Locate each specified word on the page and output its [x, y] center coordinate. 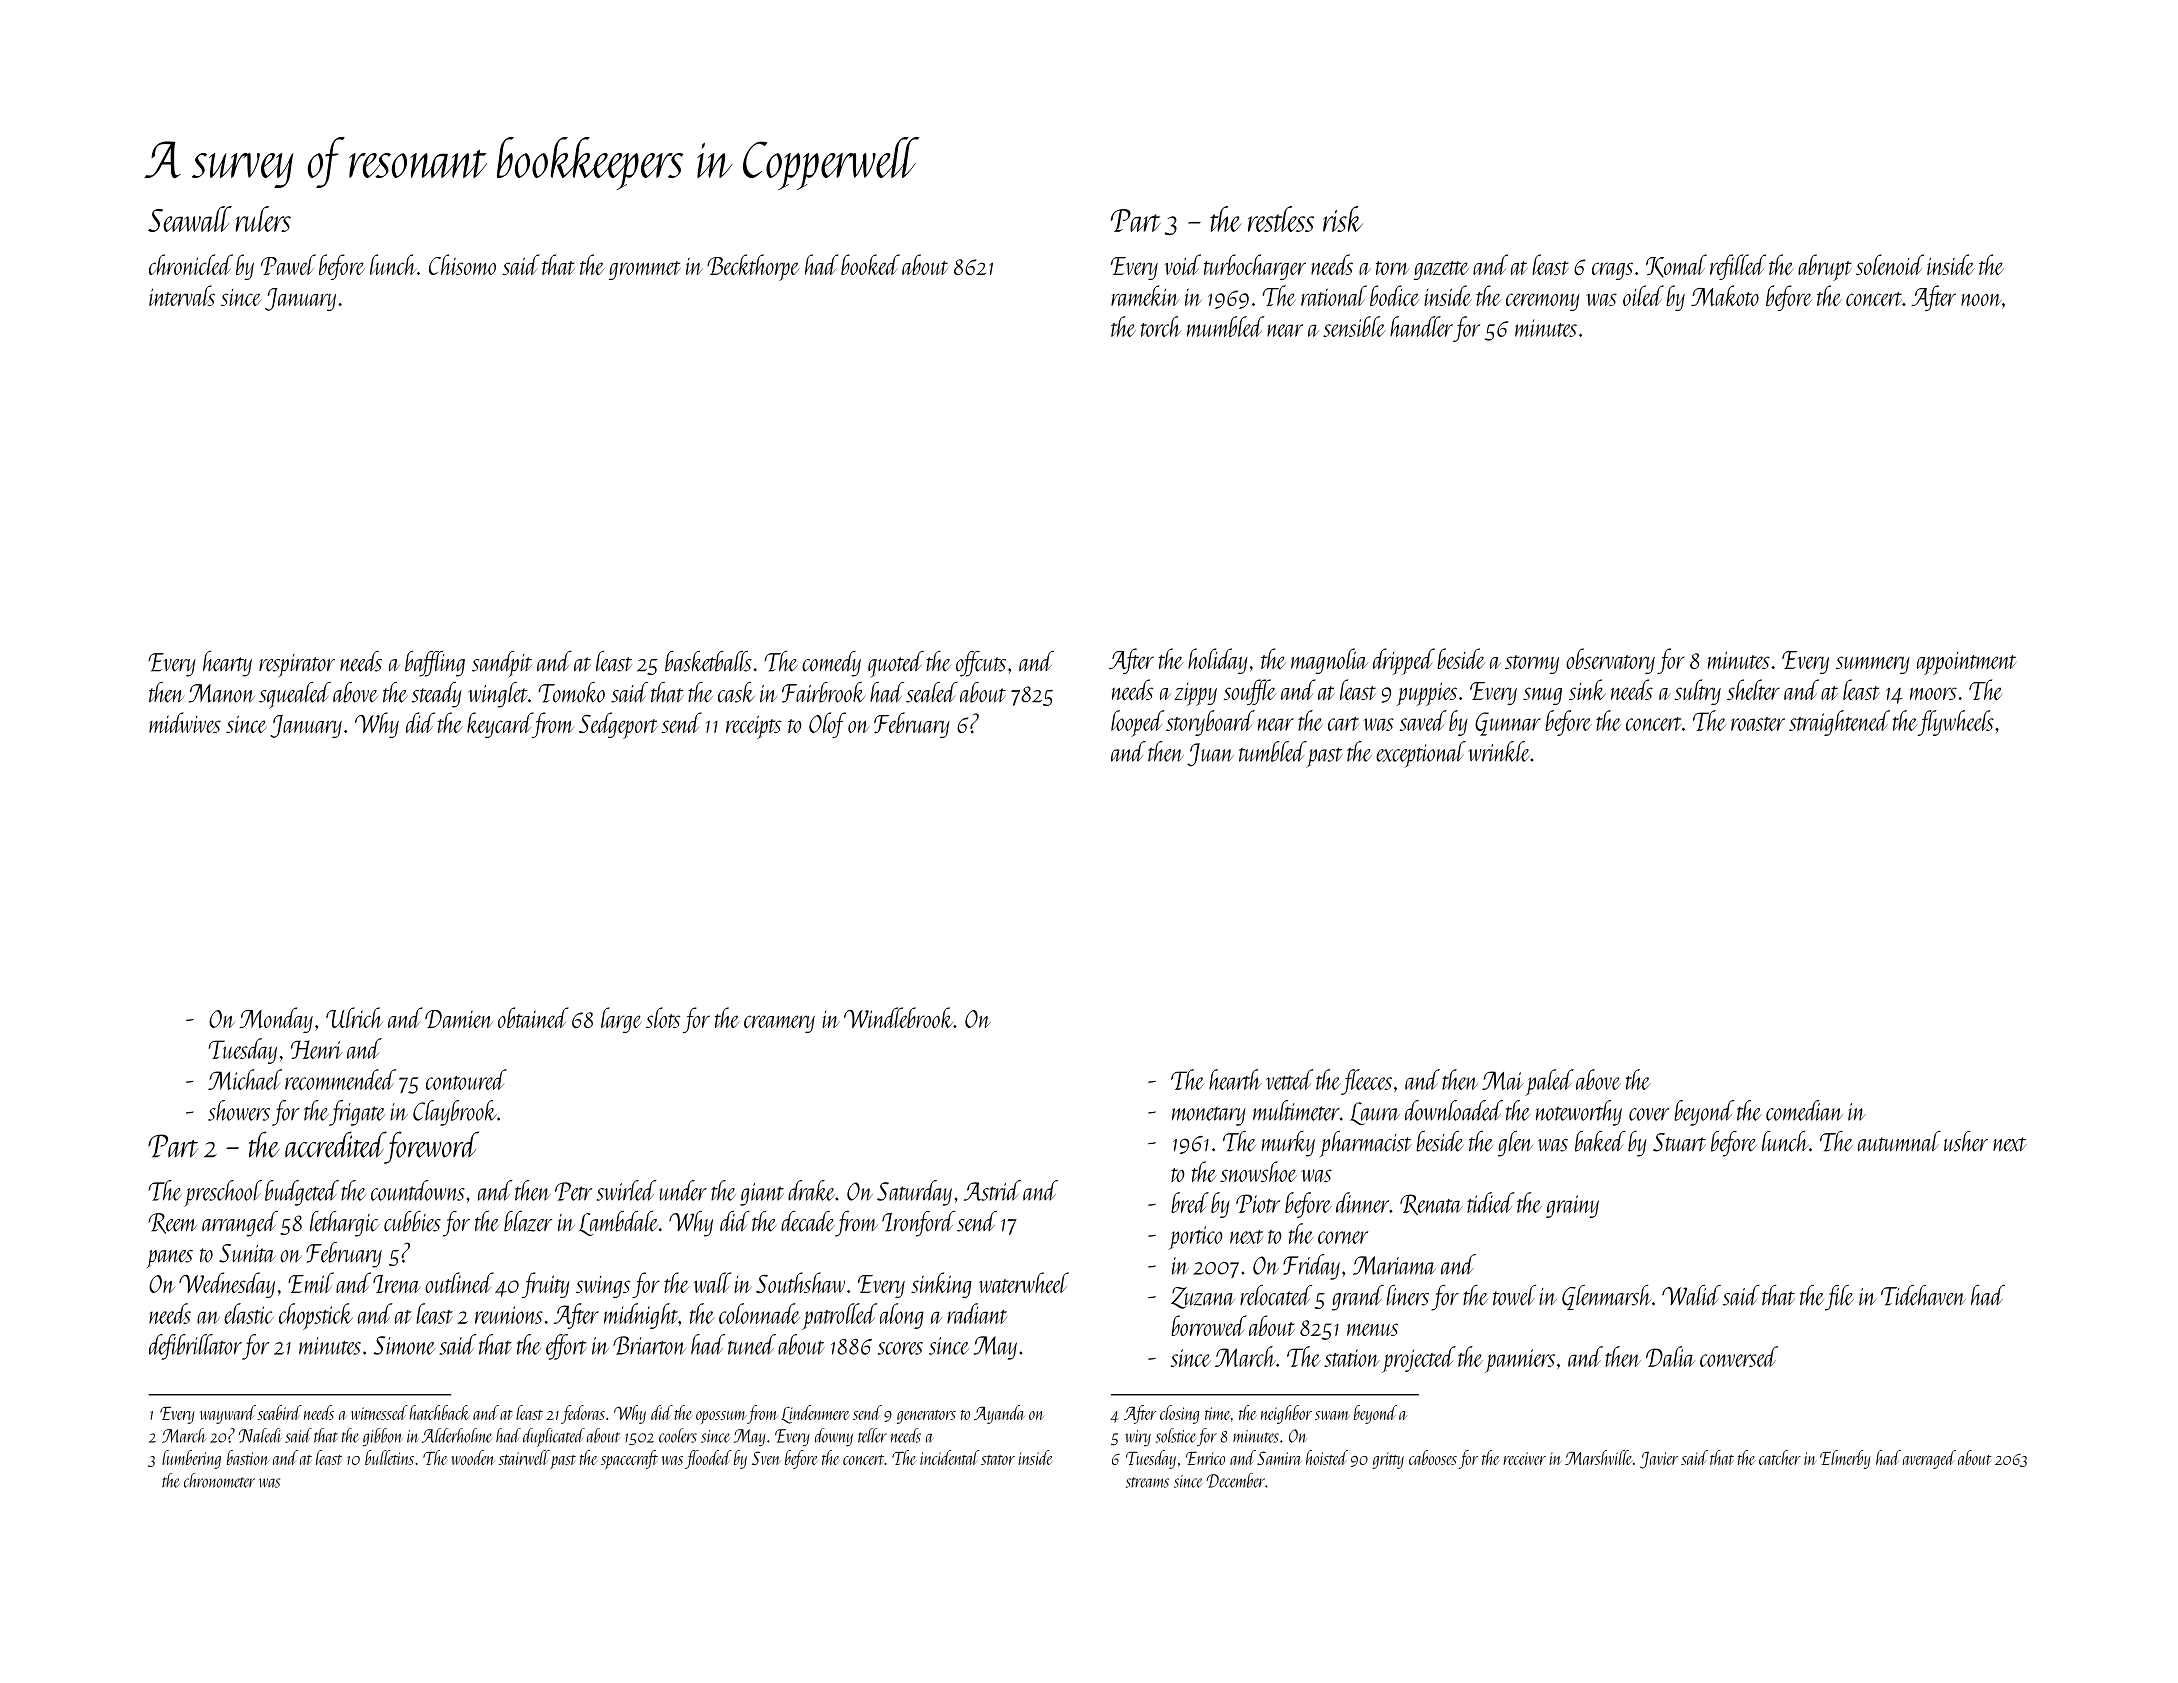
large [621, 1020]
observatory [1610, 661]
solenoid [1890, 264]
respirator [297, 665]
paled [1549, 1082]
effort [566, 1347]
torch [1161, 326]
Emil [311, 1282]
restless [1281, 219]
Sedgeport [618, 725]
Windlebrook [898, 1017]
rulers [263, 219]
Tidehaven [1923, 1295]
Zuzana [1203, 1298]
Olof [827, 725]
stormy [1532, 664]
